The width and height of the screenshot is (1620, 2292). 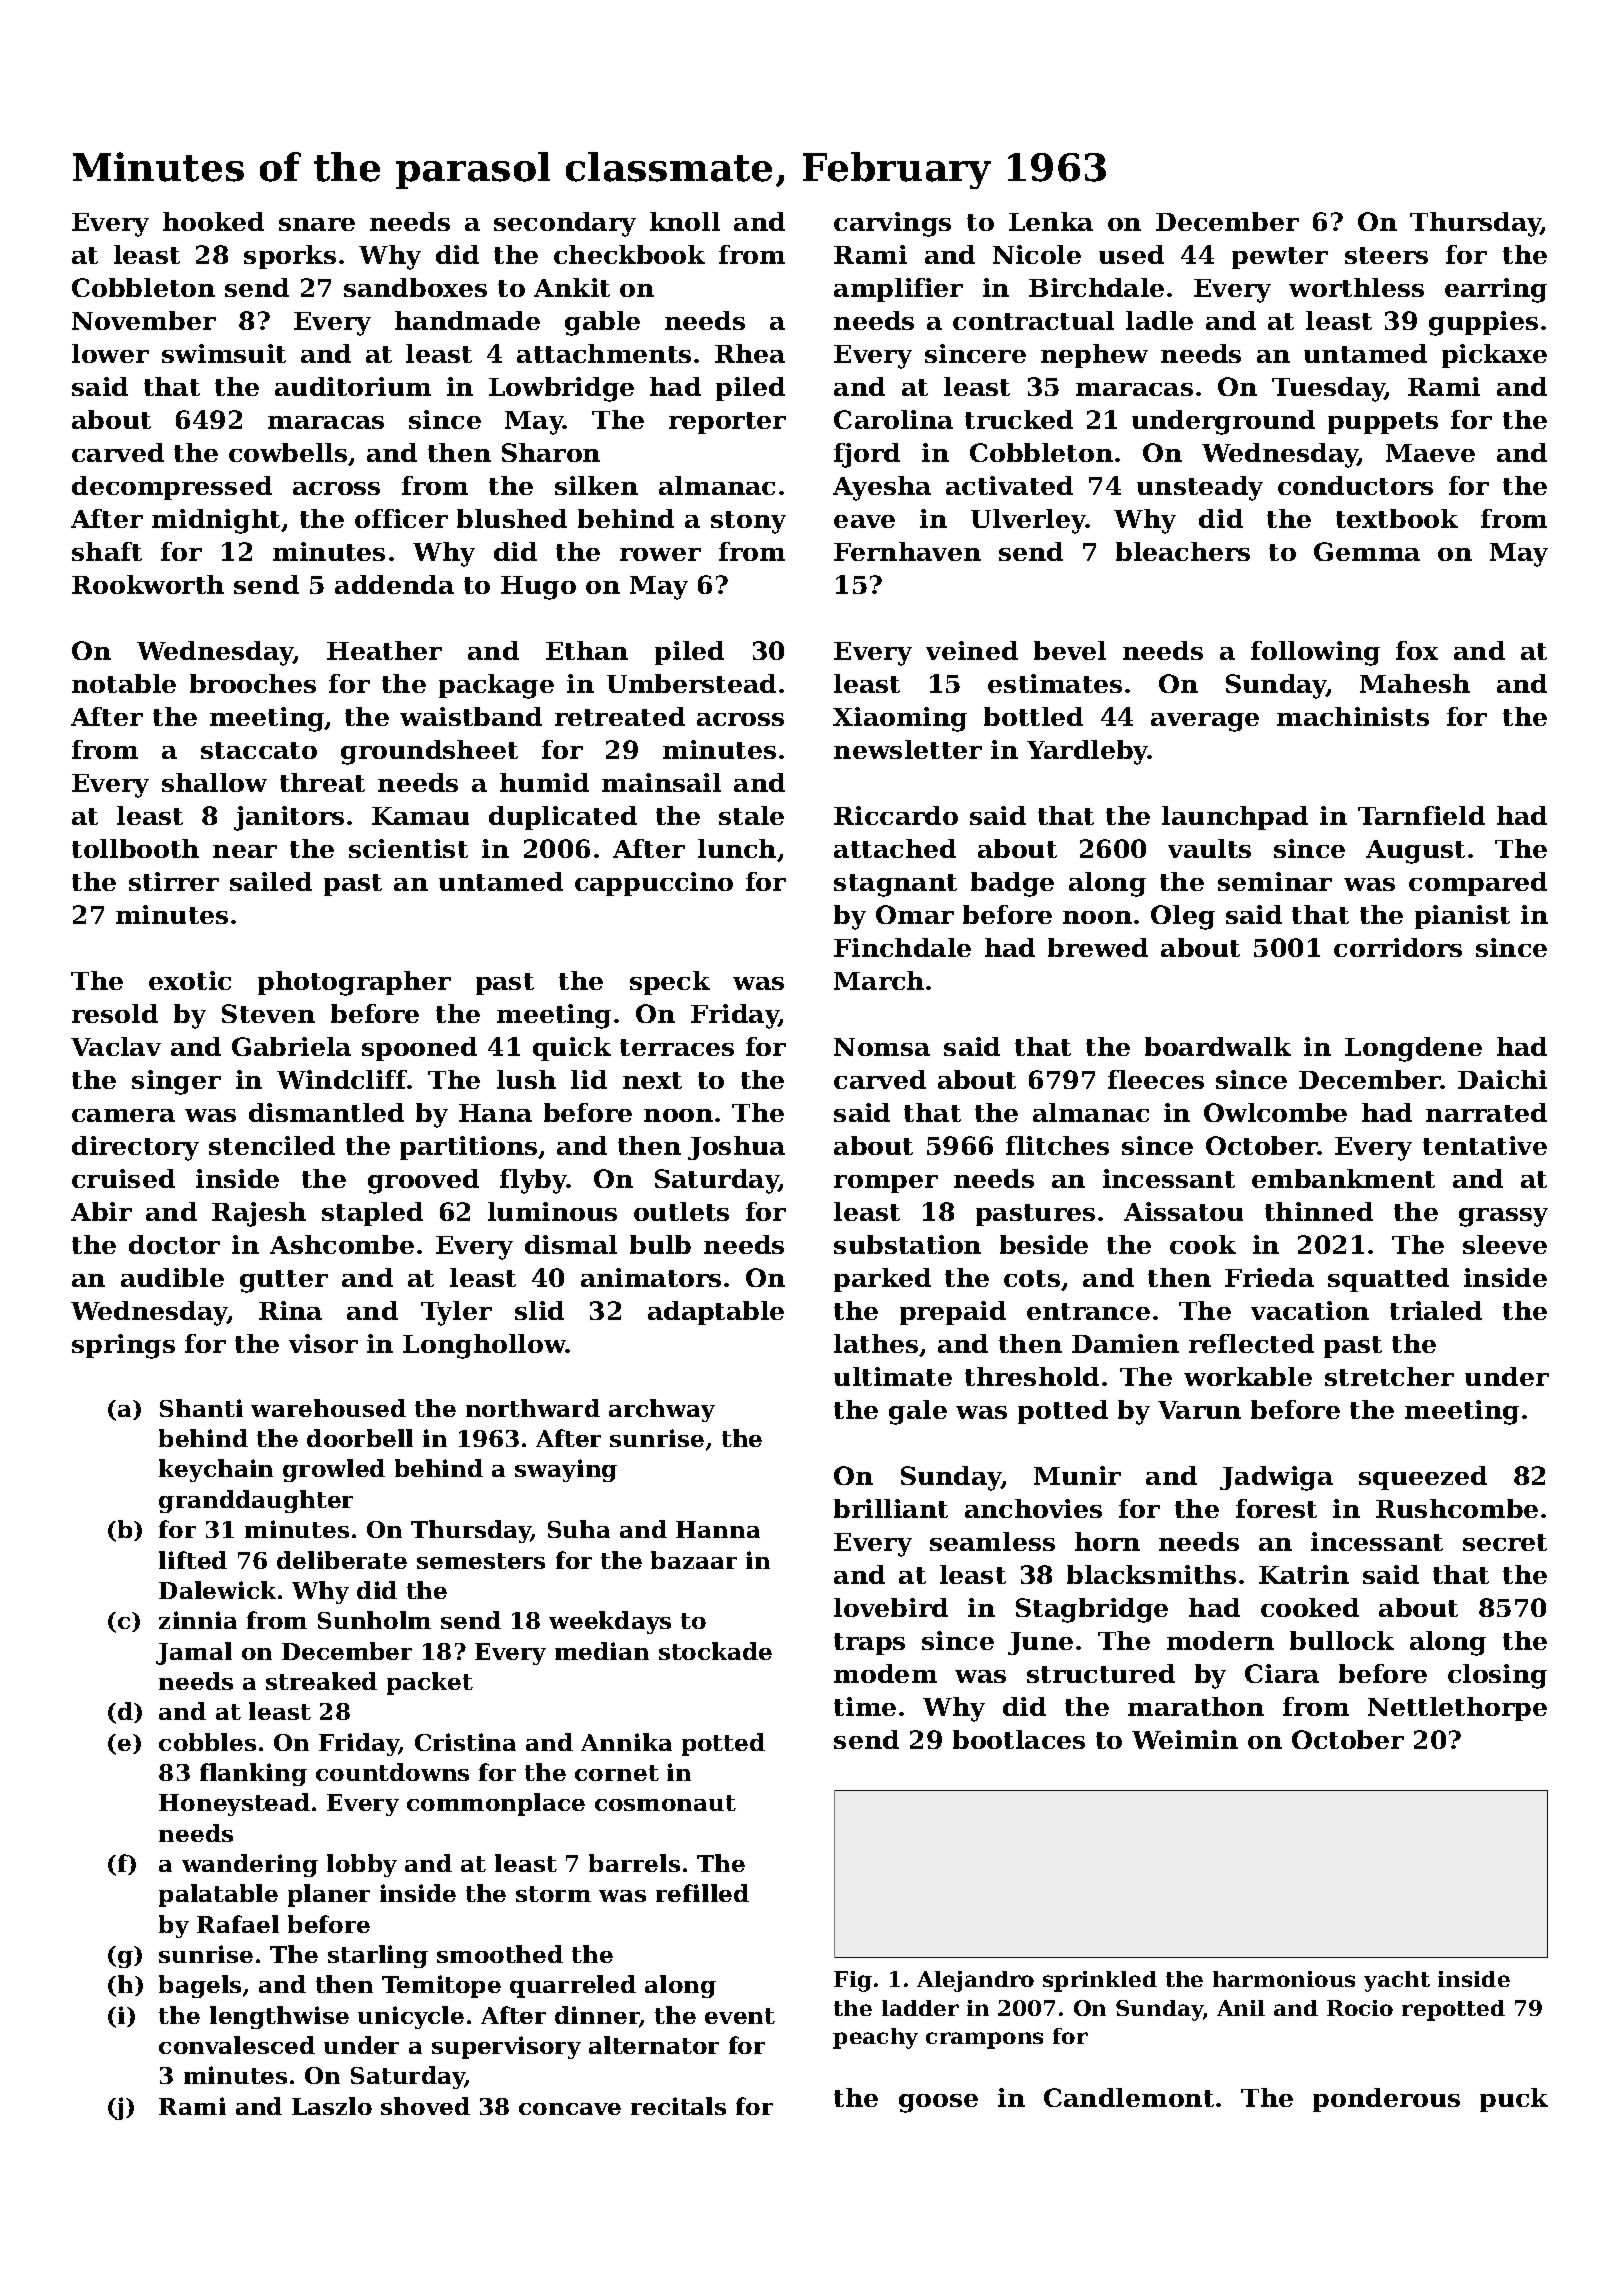 I want to click on scientist, so click(x=408, y=848).
